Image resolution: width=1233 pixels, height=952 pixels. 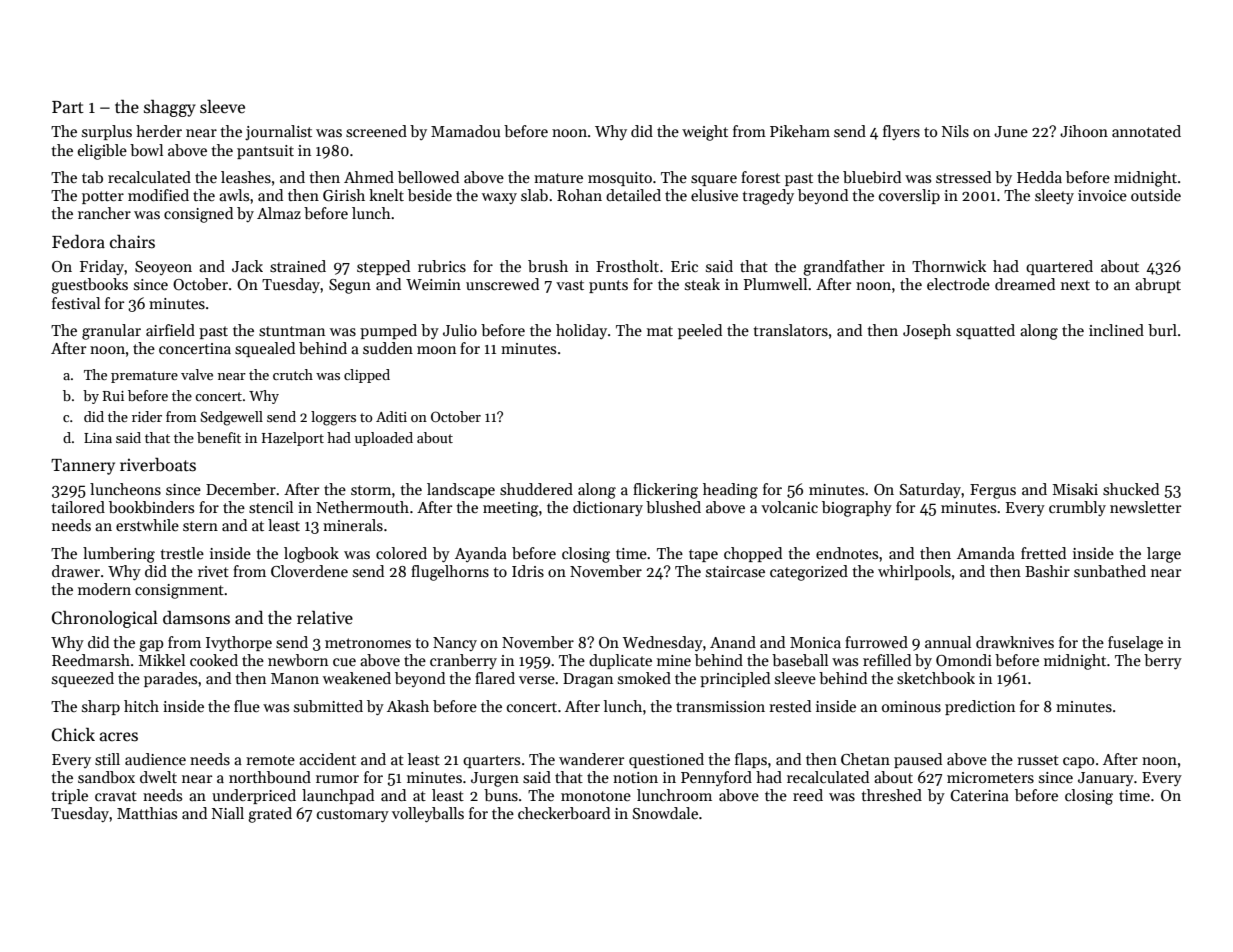 What do you see at coordinates (68, 107) in the screenshot?
I see `Part` at bounding box center [68, 107].
